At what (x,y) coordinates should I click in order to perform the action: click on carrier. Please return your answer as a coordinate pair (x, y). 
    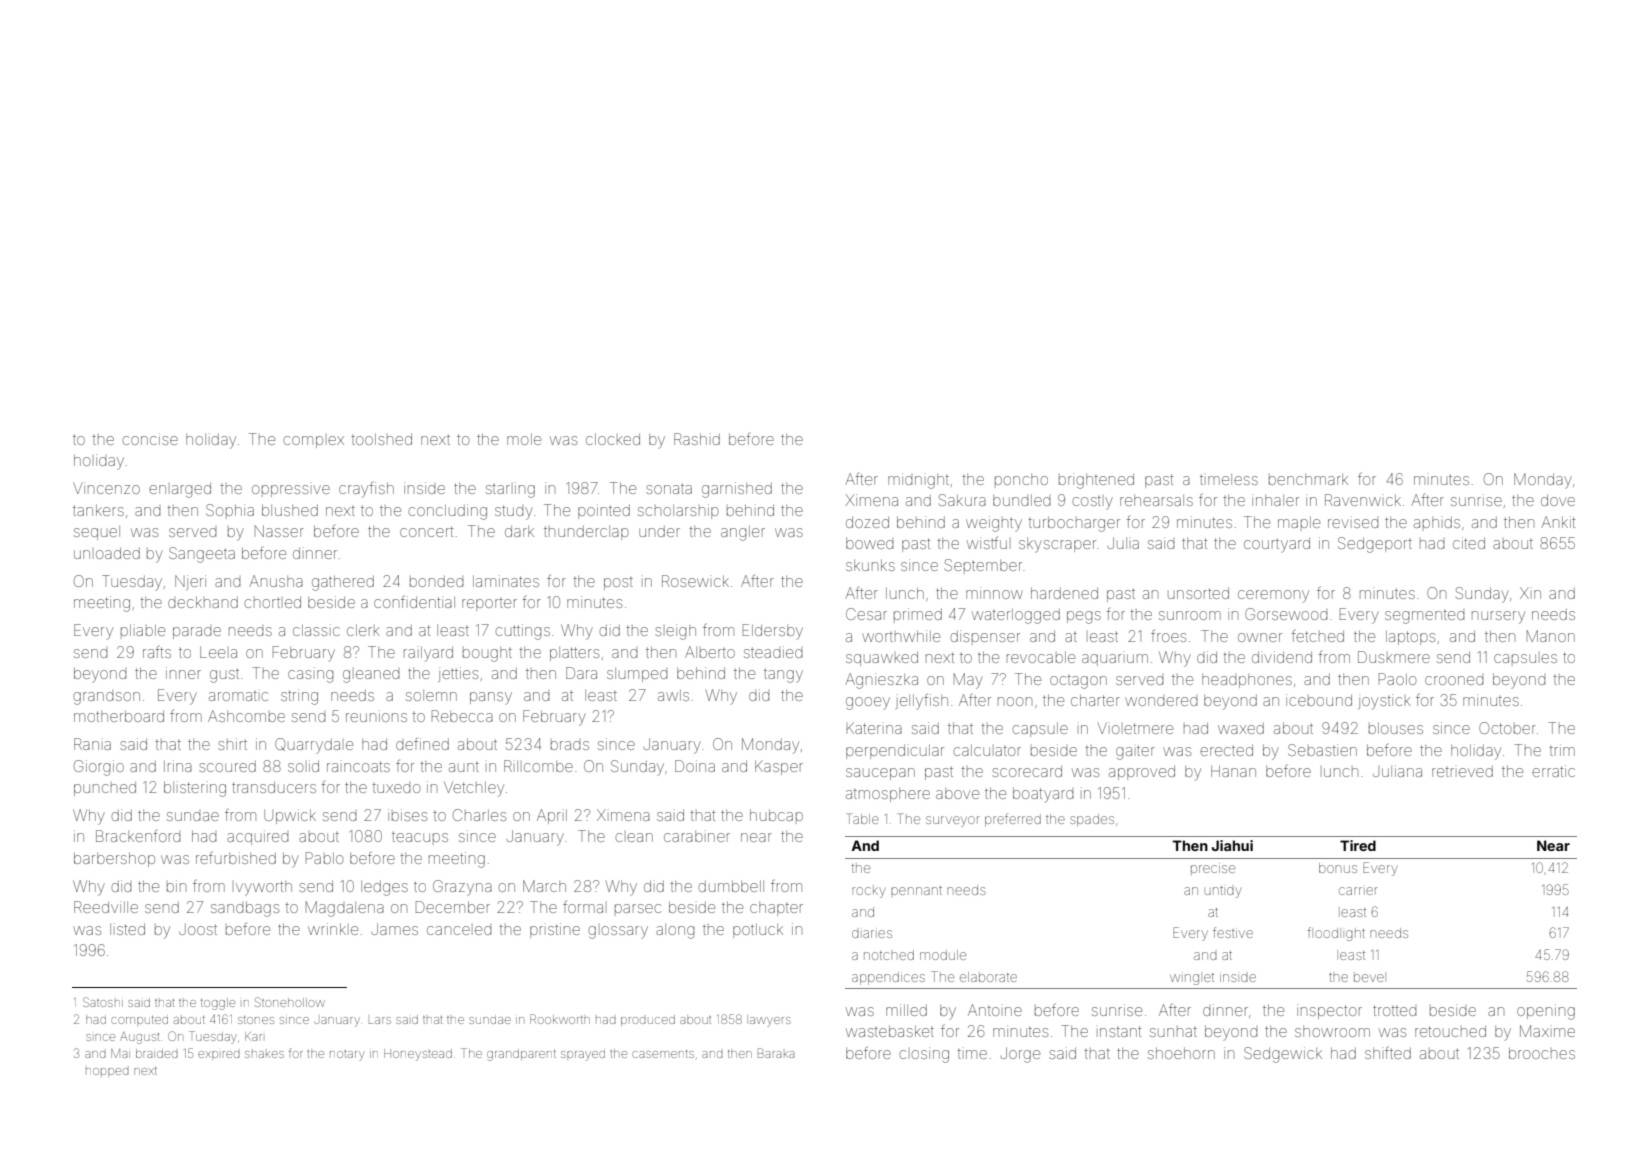
    Looking at the image, I should click on (1358, 891).
